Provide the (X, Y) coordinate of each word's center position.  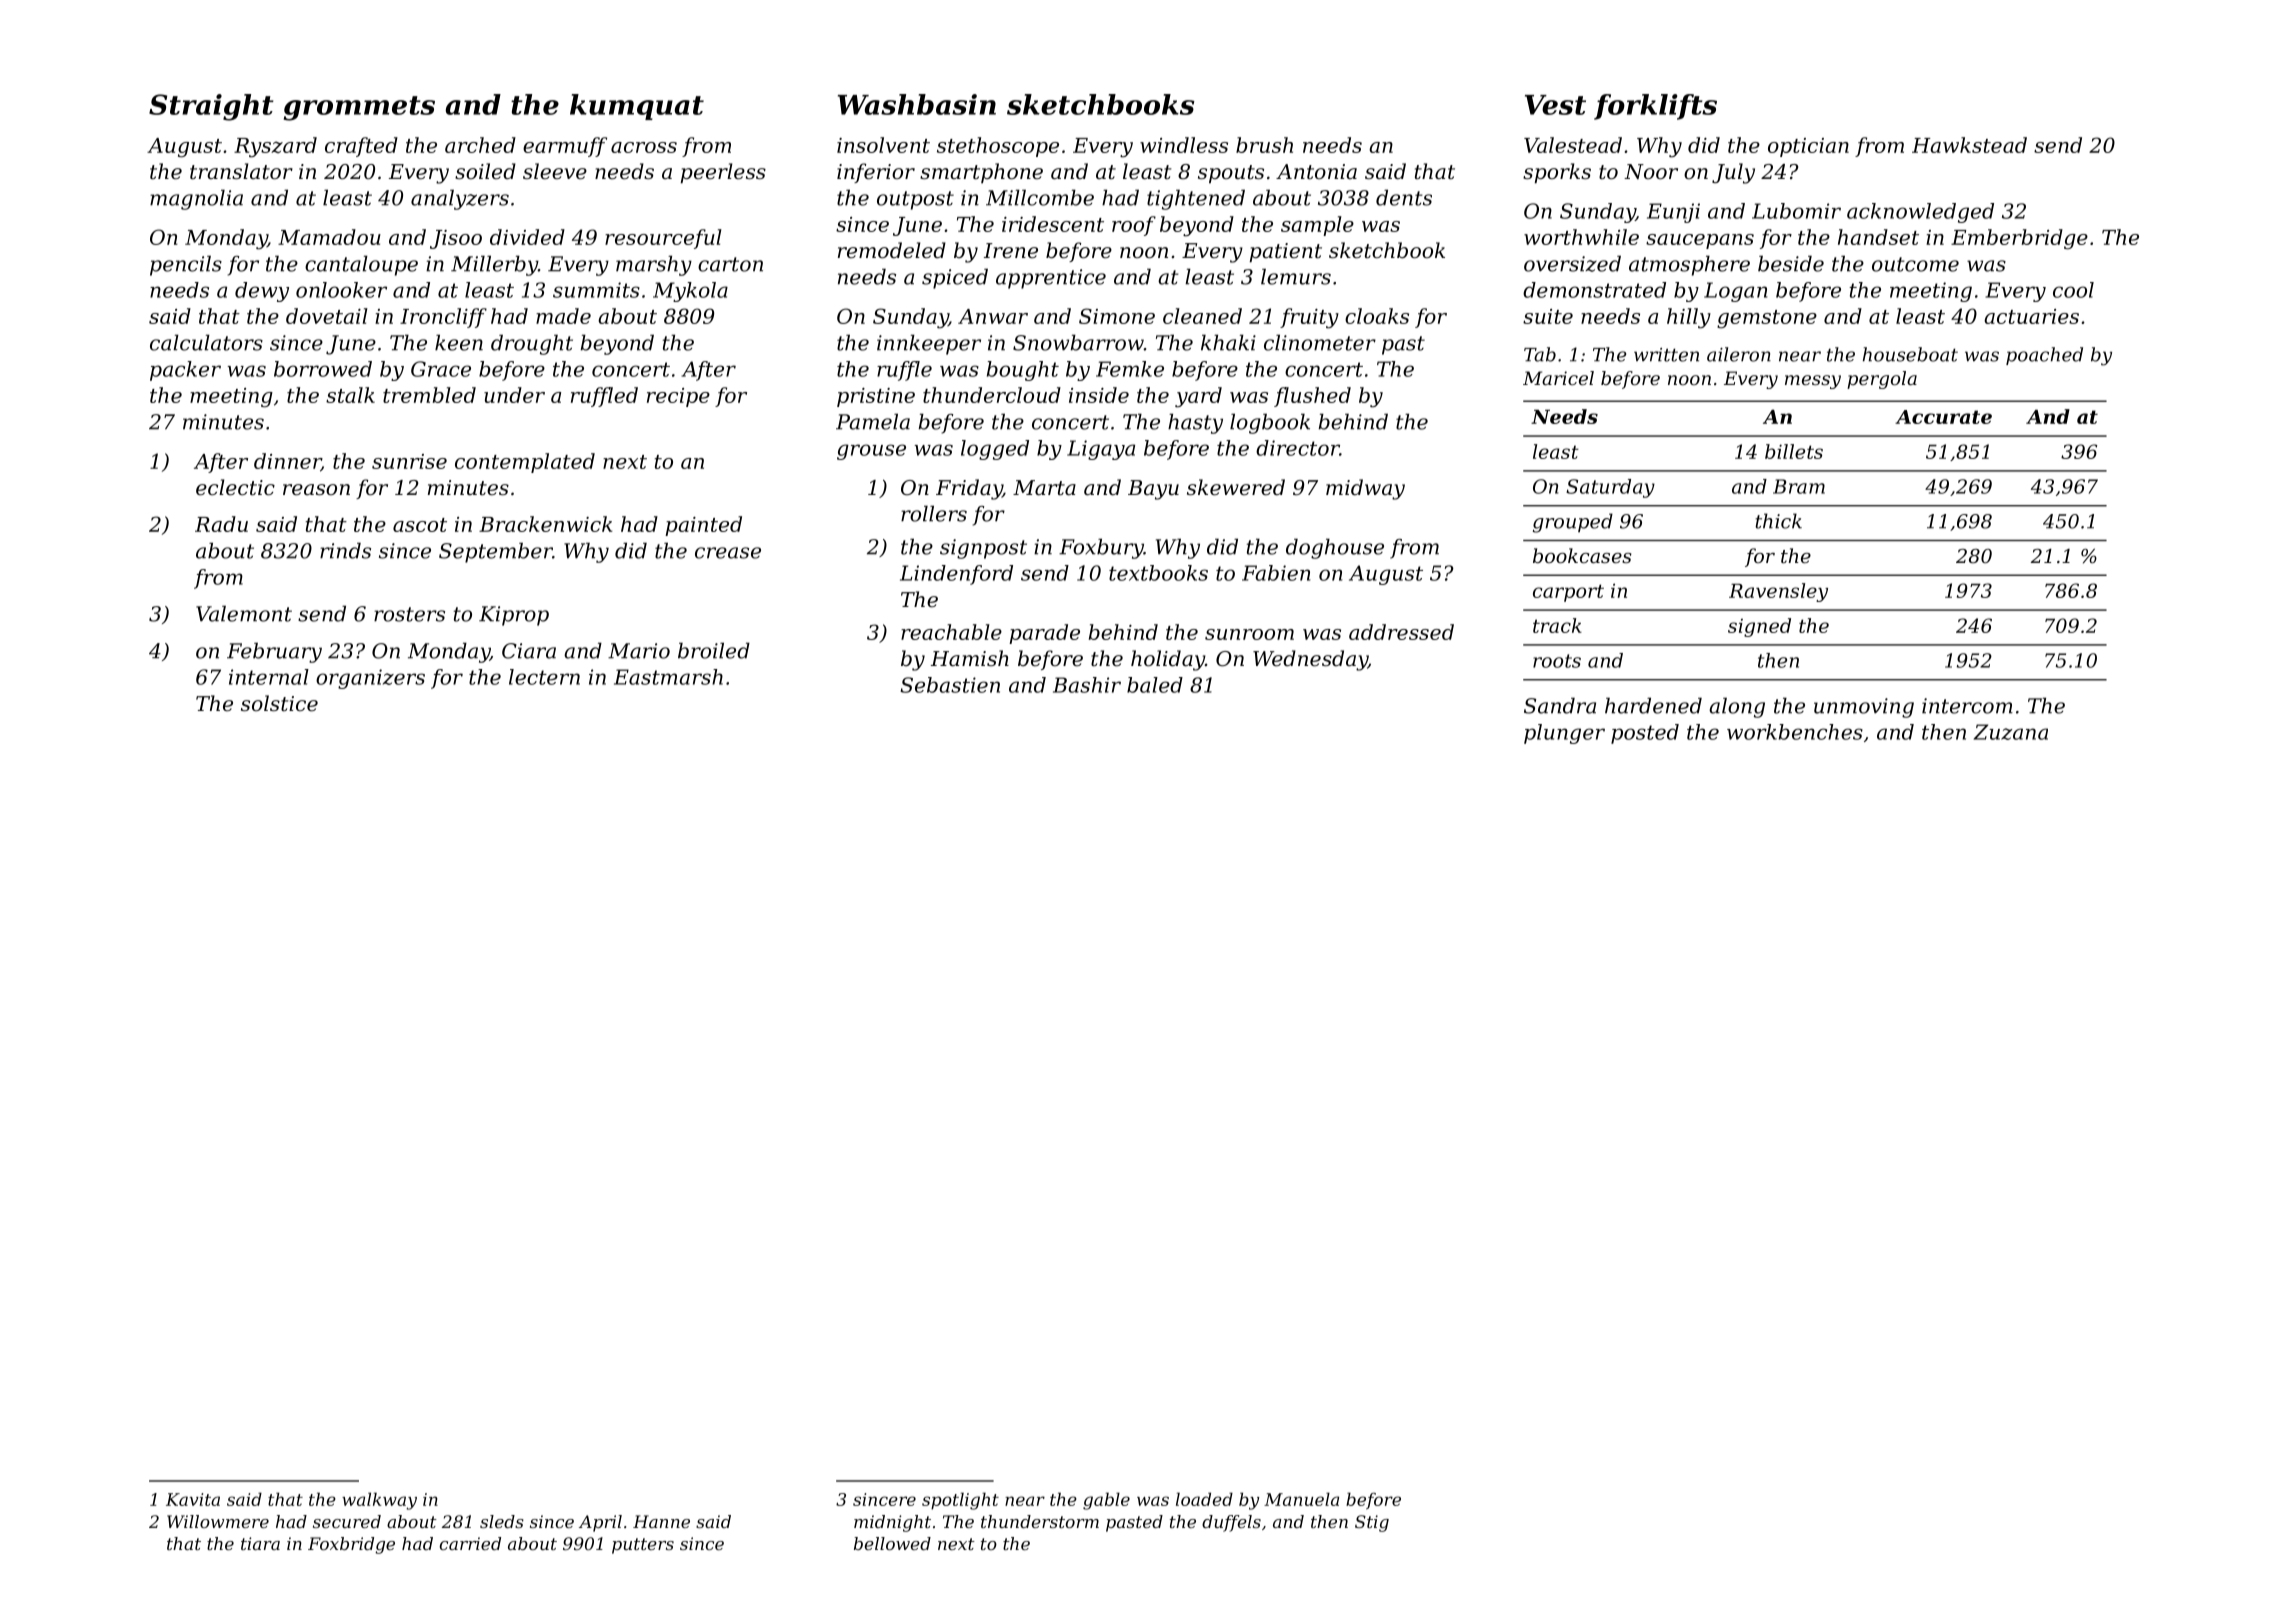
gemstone (1767, 319)
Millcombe (1040, 197)
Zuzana (2011, 732)
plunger (1564, 734)
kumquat (637, 107)
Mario (639, 651)
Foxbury (1101, 548)
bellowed (892, 1543)
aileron (1739, 354)
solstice (279, 703)
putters (643, 1546)
